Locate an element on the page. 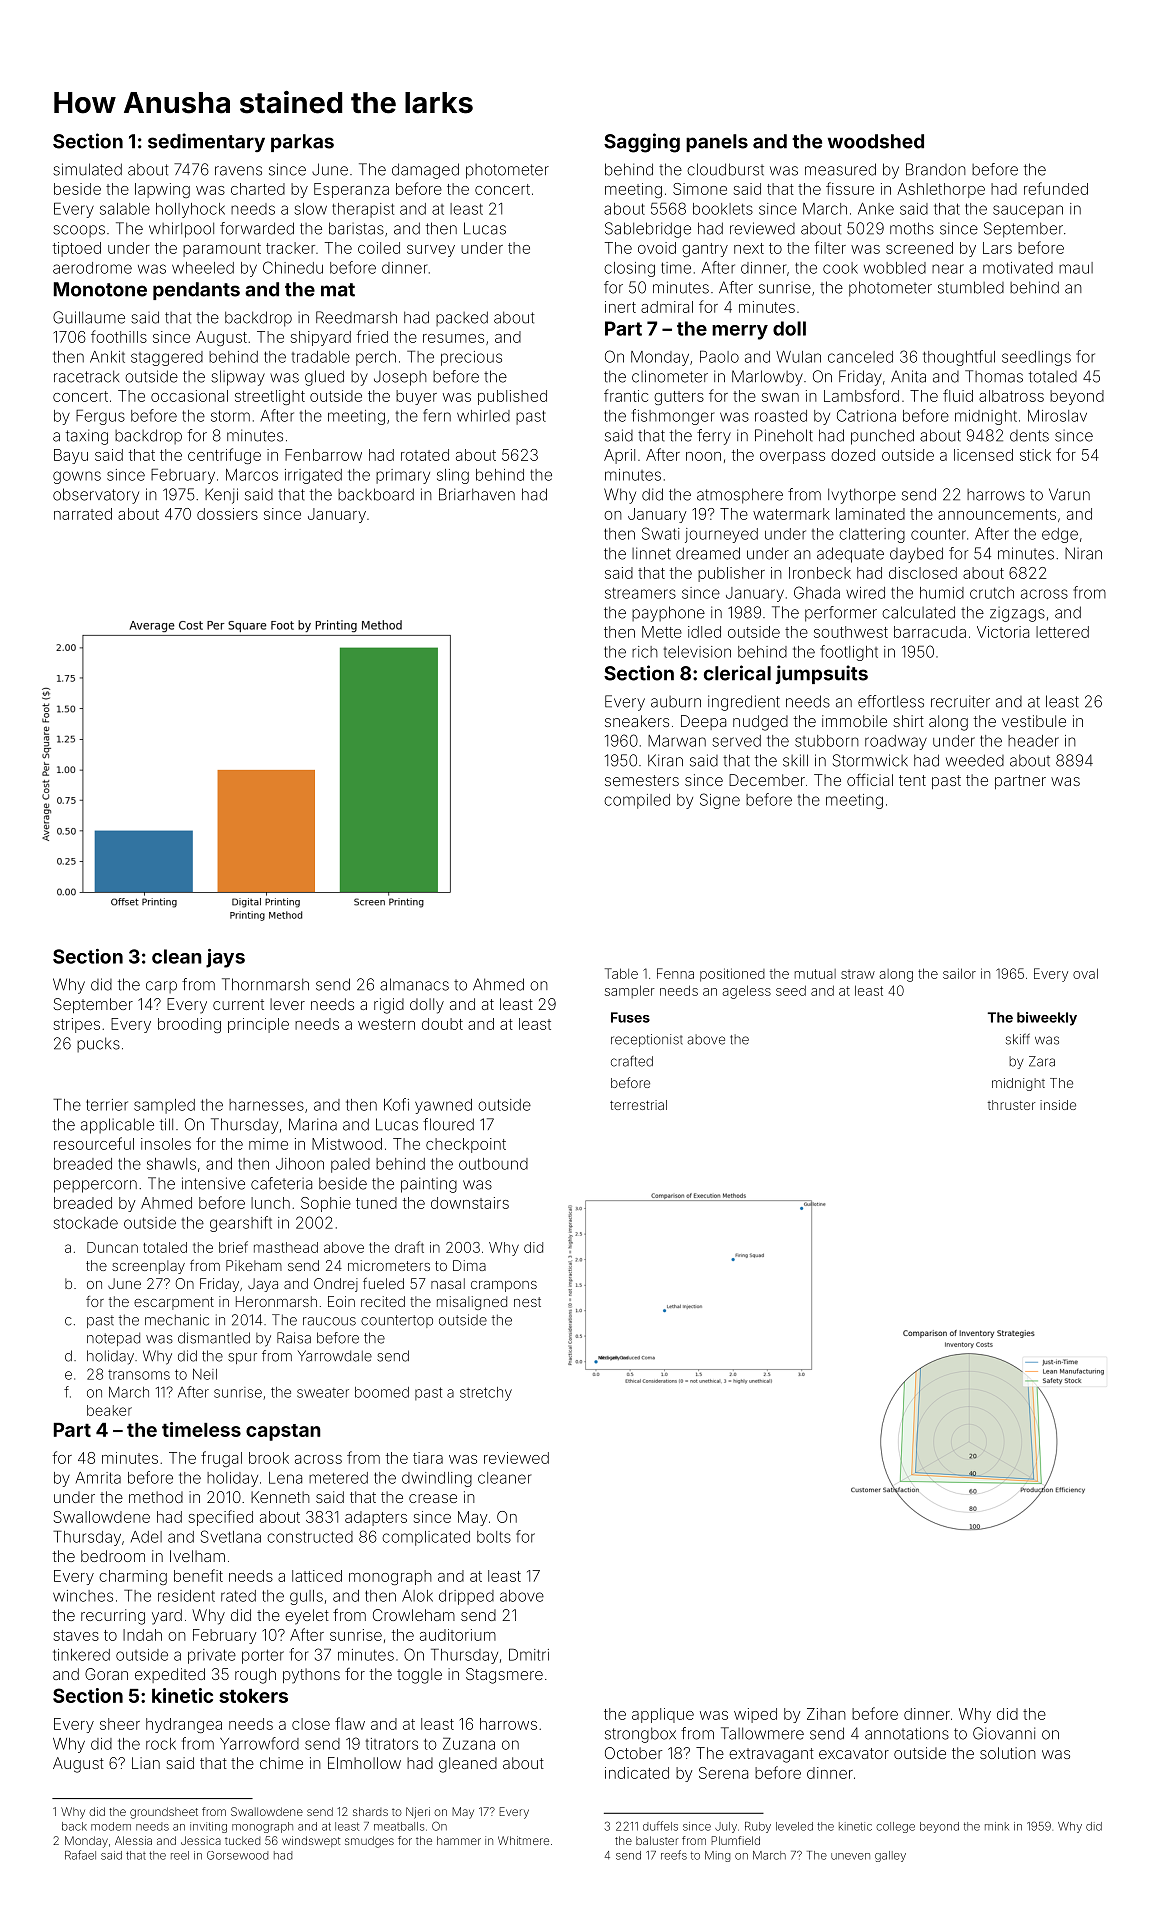 The width and height of the document is (1161, 1912). woodshed is located at coordinates (876, 141).
